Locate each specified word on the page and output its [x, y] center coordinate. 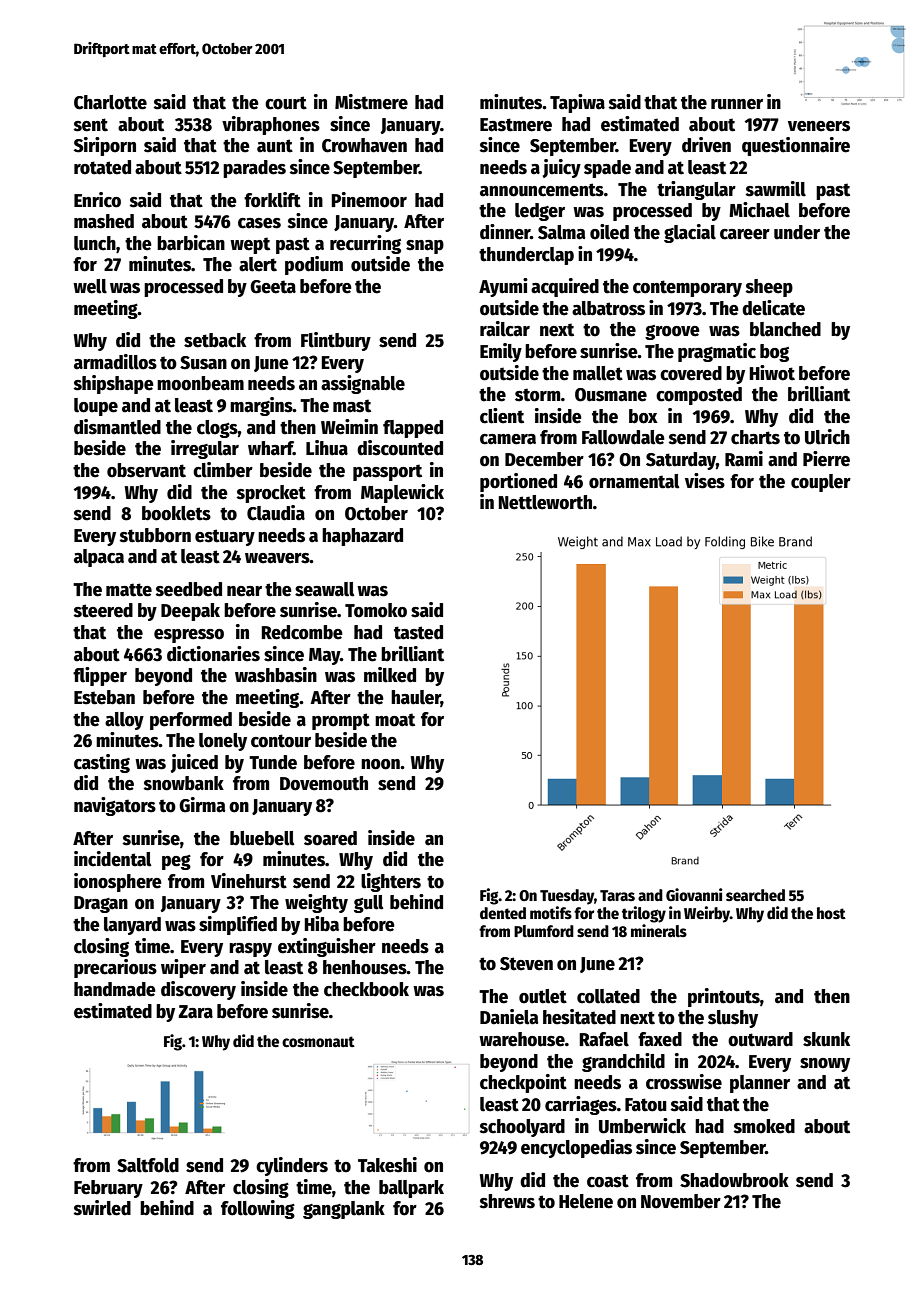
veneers [819, 126]
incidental [113, 859]
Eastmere [516, 125]
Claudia [276, 513]
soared [330, 838]
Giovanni [694, 895]
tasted [418, 632]
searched [755, 895]
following [258, 1209]
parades [254, 169]
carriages [581, 1105]
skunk [826, 1039]
